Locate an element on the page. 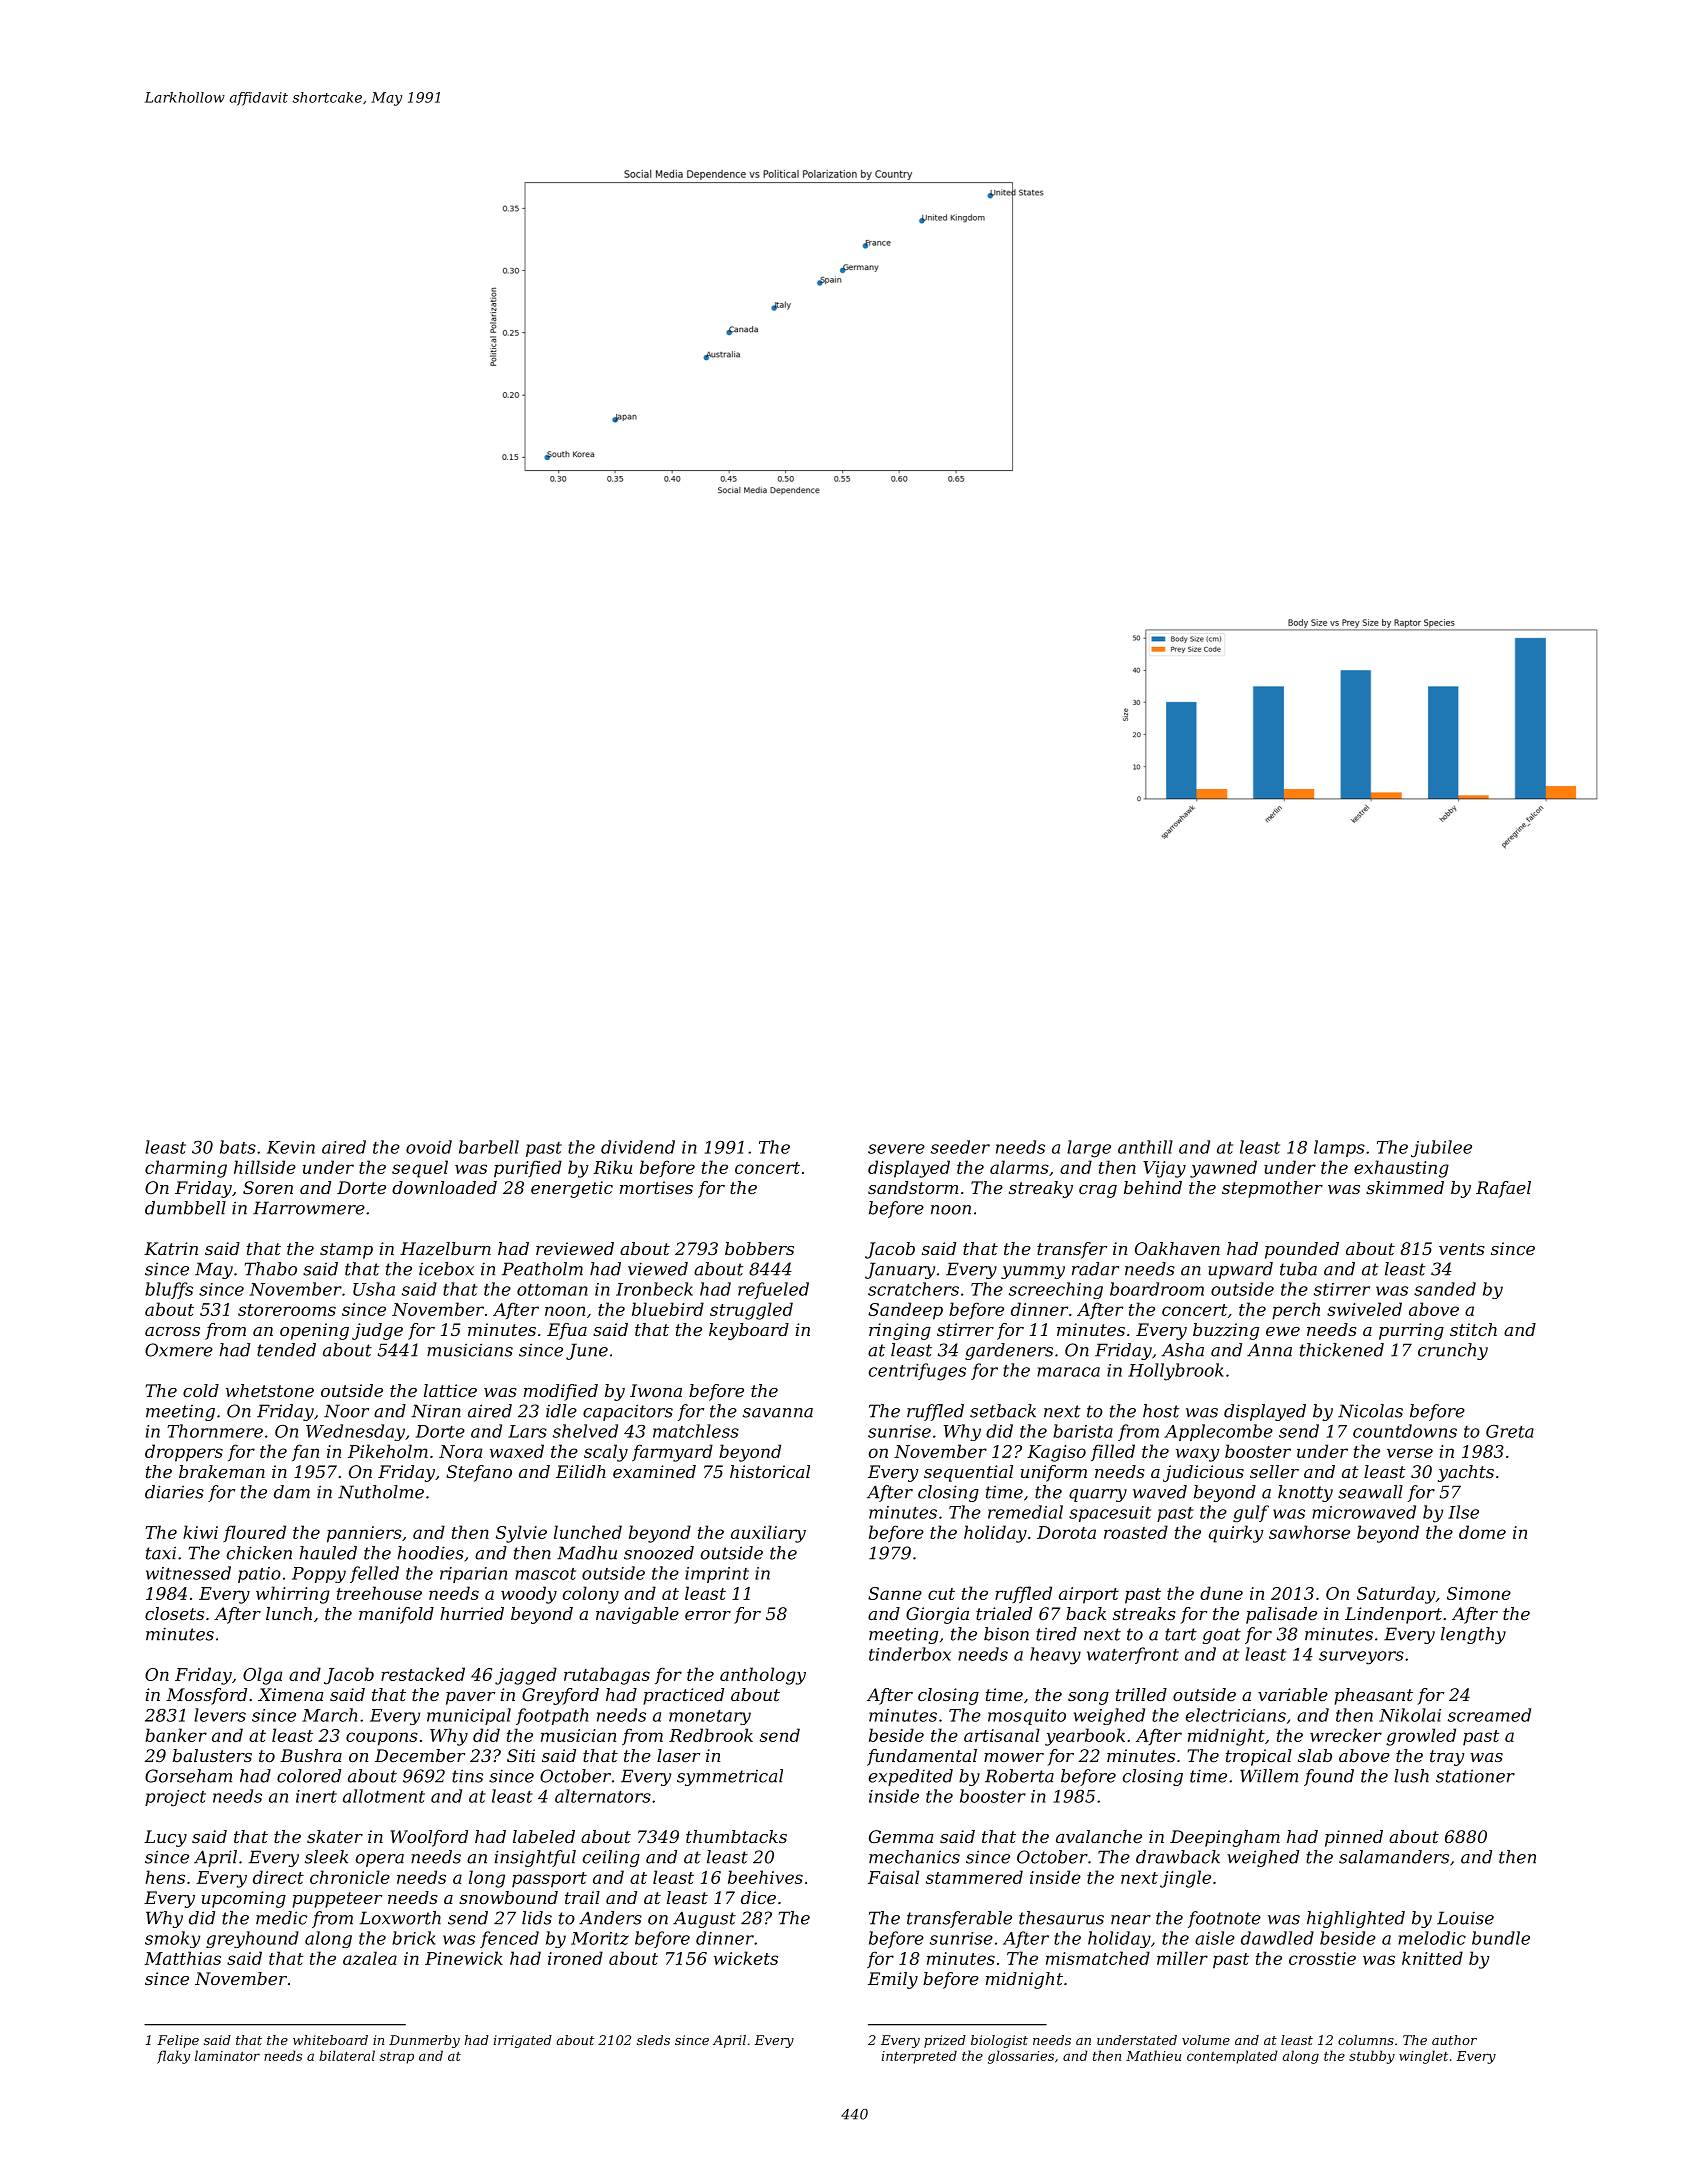  screamed is located at coordinates (1489, 1715).
